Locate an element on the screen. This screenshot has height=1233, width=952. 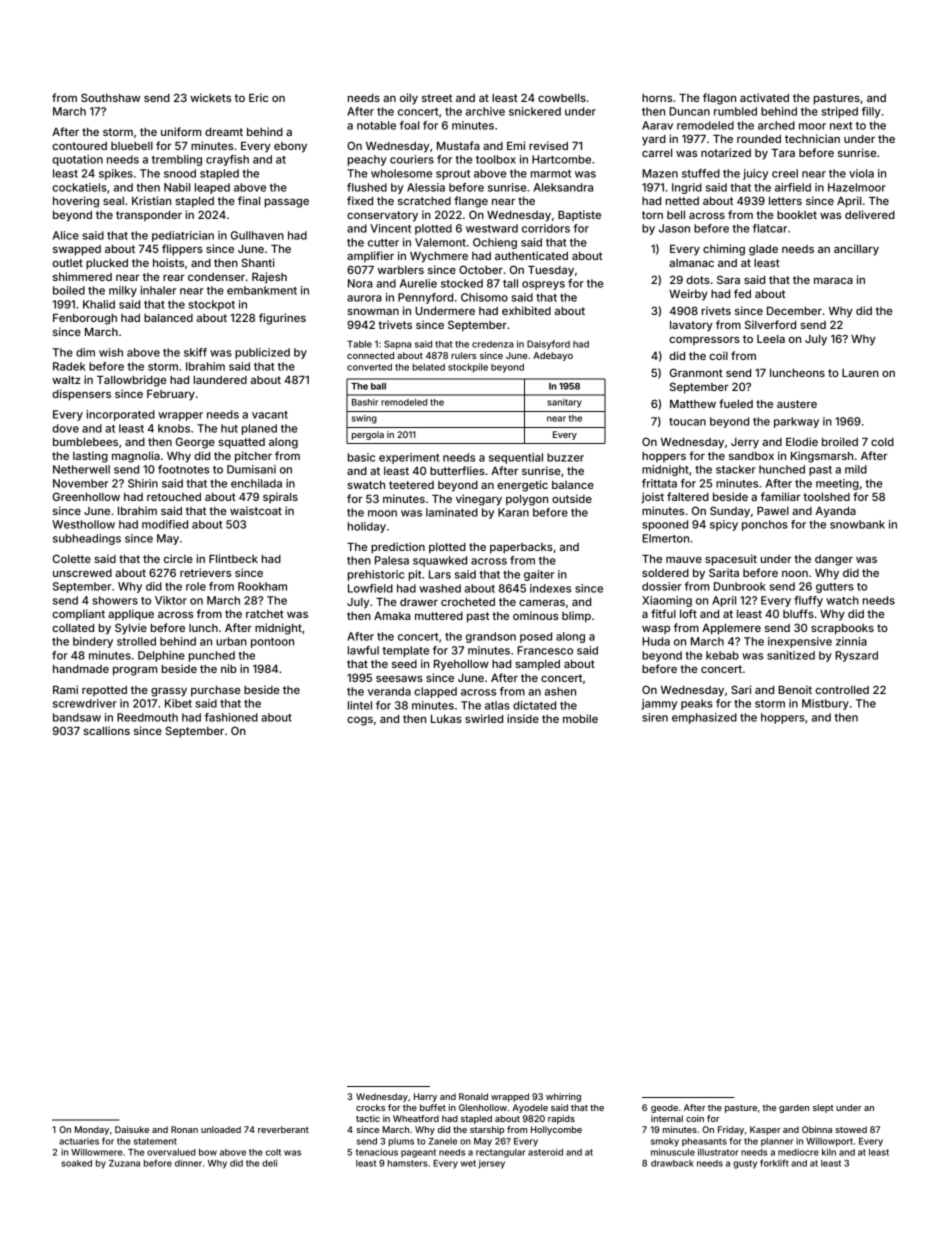
retouched is located at coordinates (174, 497).
